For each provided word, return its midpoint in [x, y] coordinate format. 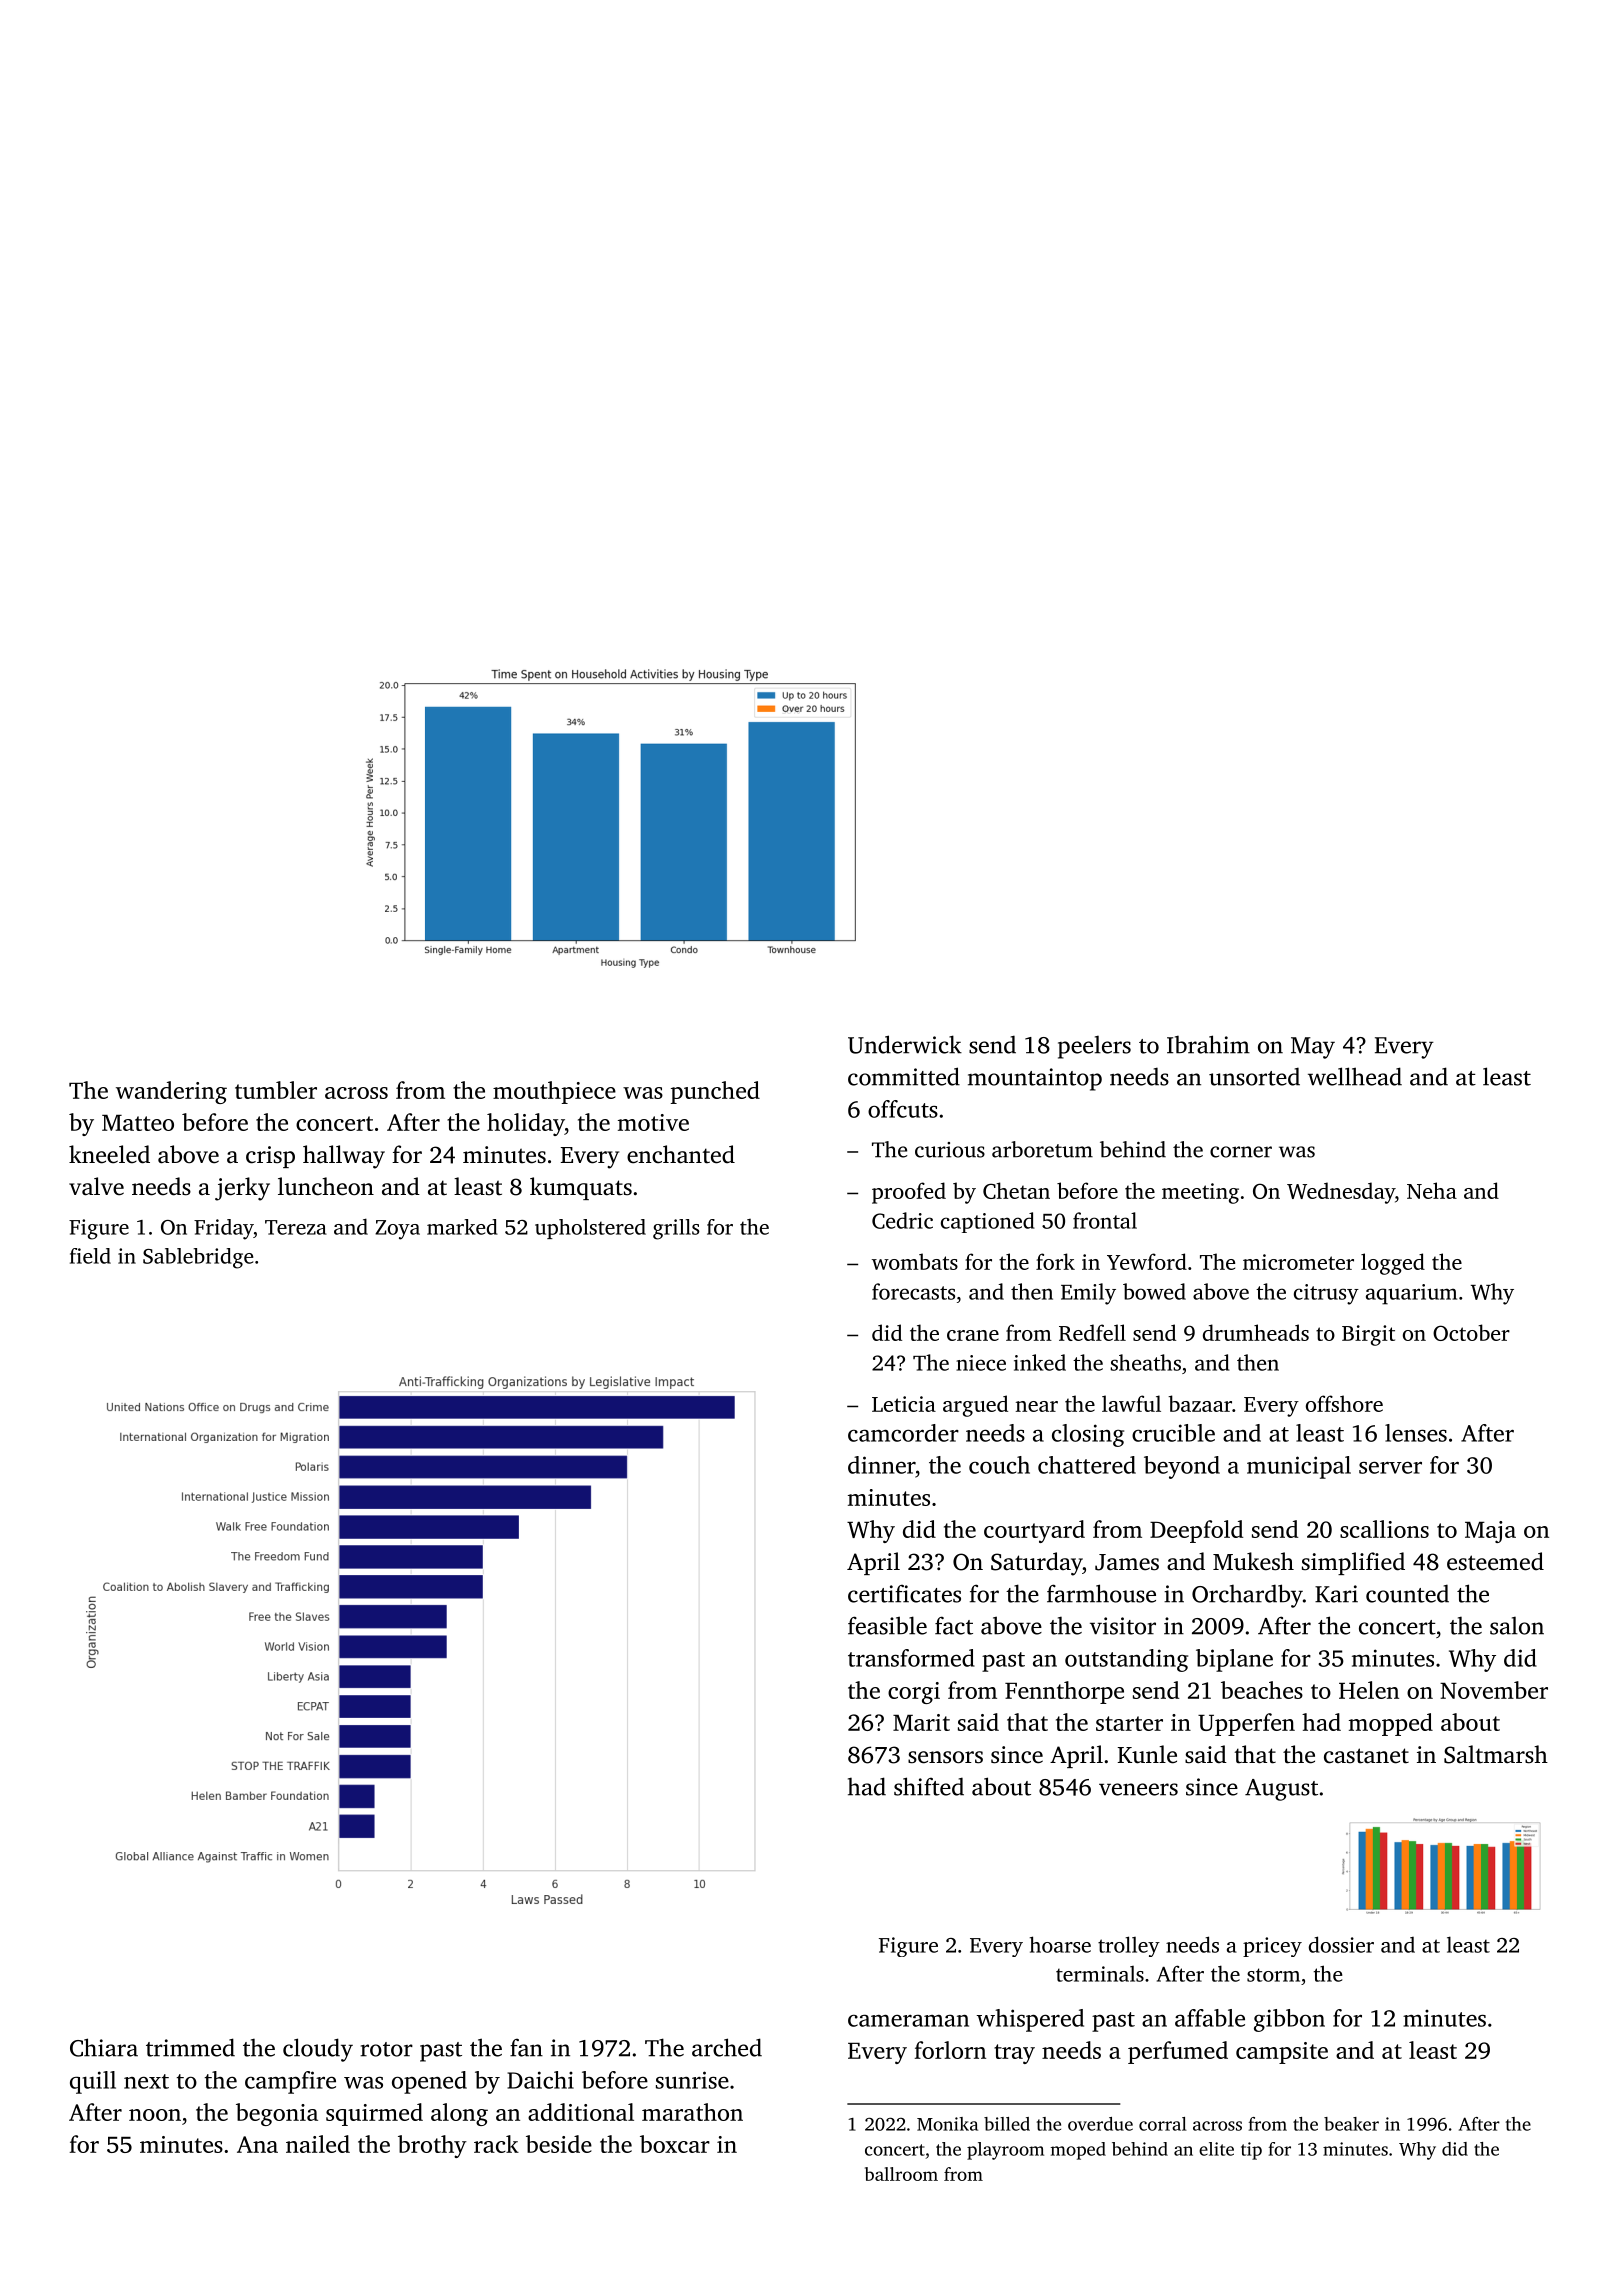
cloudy [318, 2050]
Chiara [104, 2047]
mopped [1391, 1724]
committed [904, 1076]
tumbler [276, 1090]
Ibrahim [1208, 1044]
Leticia [904, 1404]
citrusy [1326, 1294]
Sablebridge [198, 1258]
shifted [929, 1786]
